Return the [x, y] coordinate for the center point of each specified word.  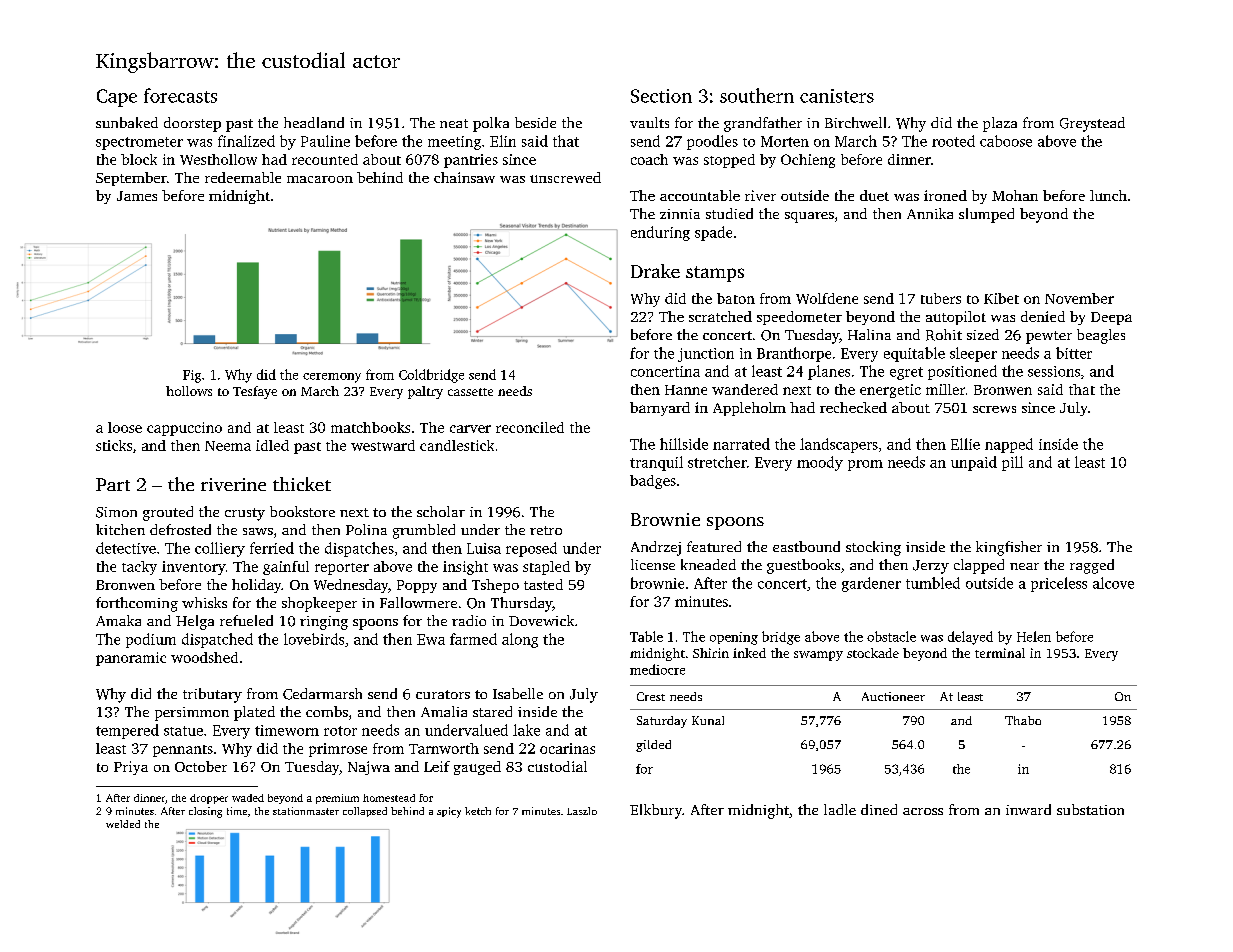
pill [1012, 463]
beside [535, 122]
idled [272, 445]
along [520, 640]
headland [314, 122]
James [137, 196]
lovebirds [314, 639]
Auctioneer [893, 696]
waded [248, 798]
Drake [655, 271]
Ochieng [808, 161]
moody [820, 463]
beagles [1101, 336]
